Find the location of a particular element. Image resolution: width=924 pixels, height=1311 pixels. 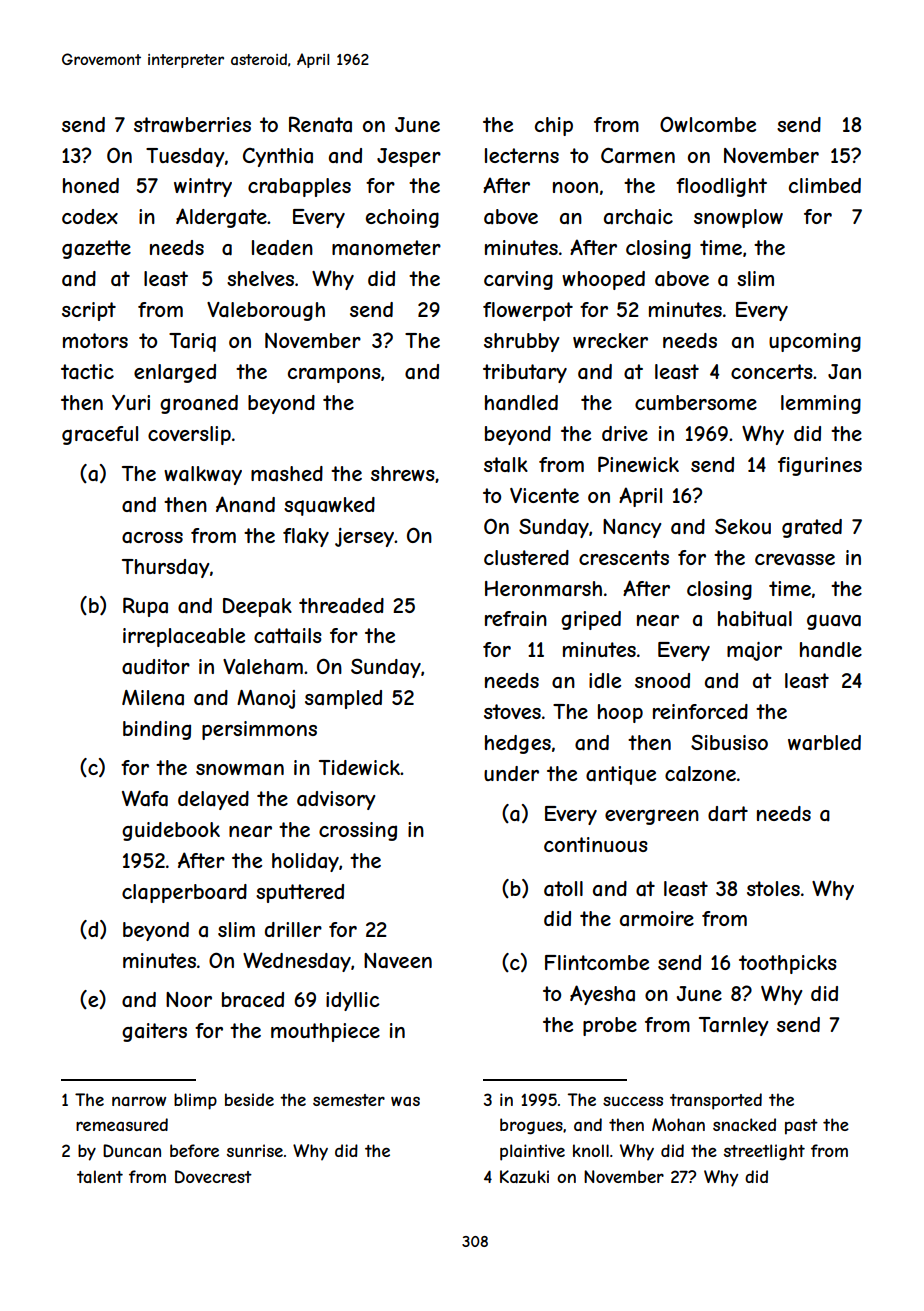

habitual is located at coordinates (755, 618).
